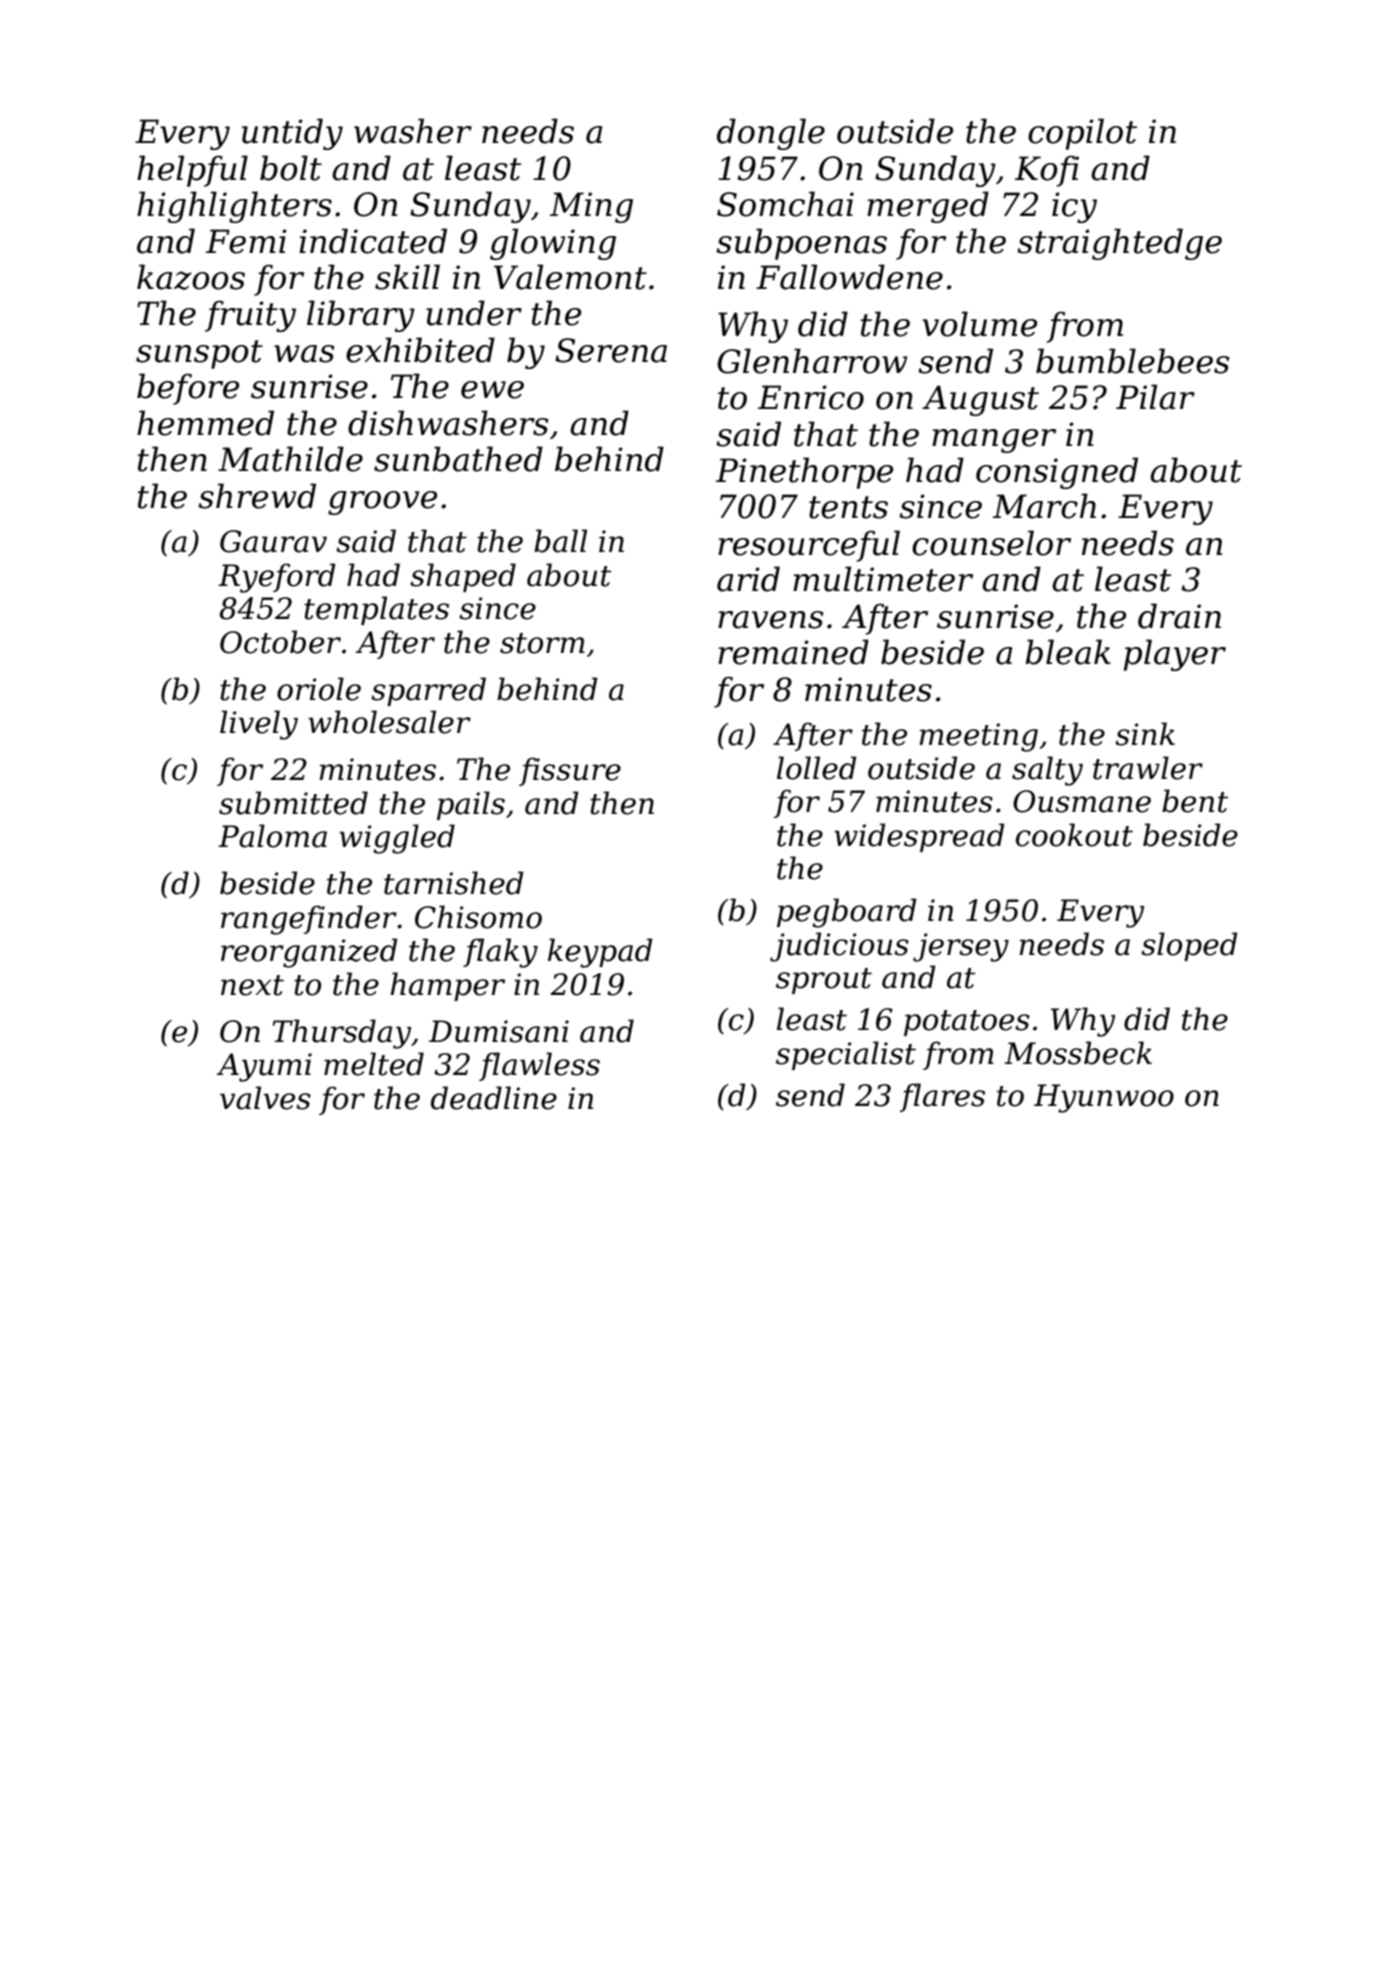  I want to click on dongle, so click(771, 134).
